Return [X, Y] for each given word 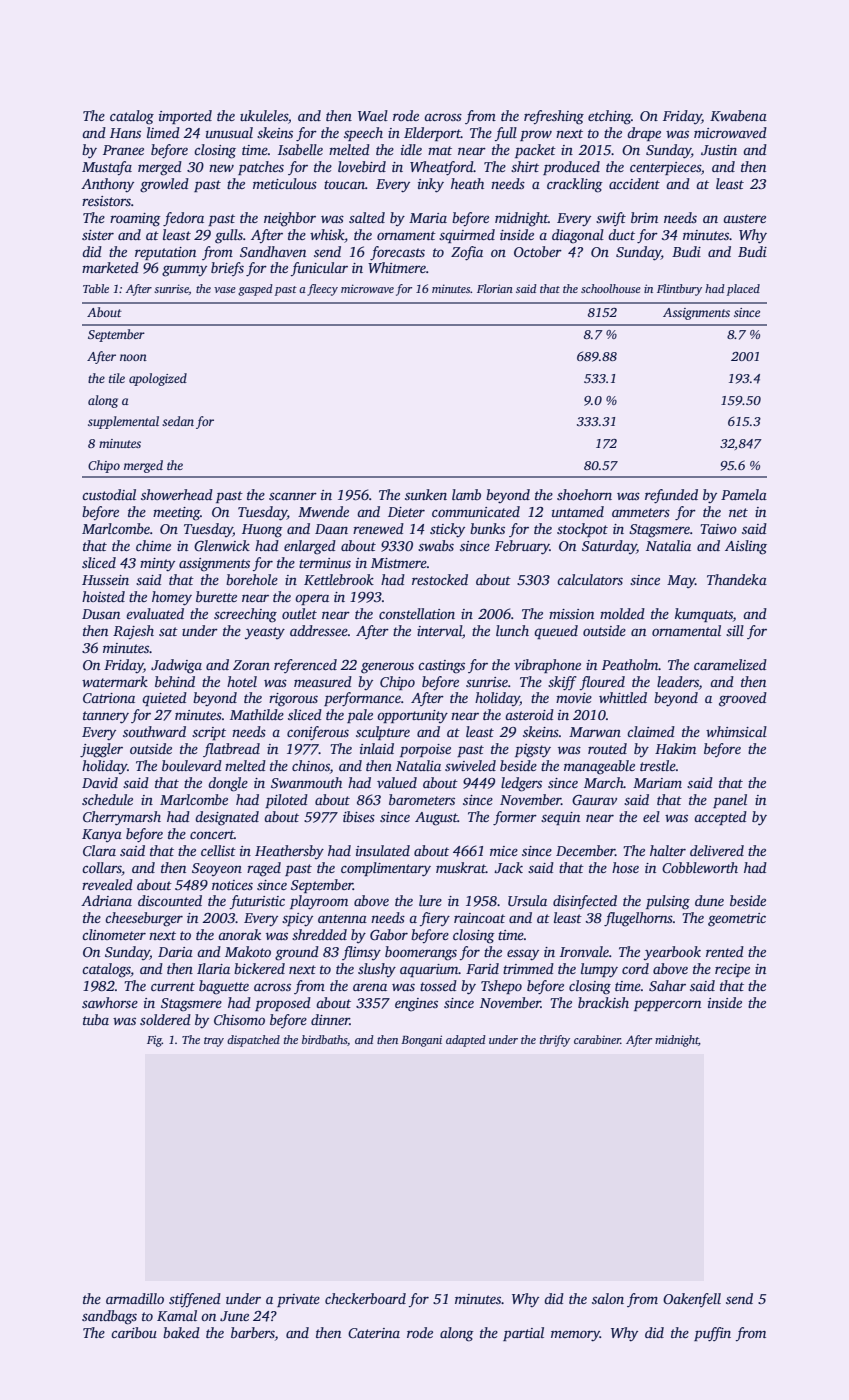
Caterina [374, 1333]
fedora [183, 219]
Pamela [744, 494]
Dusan [101, 614]
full [505, 134]
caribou [134, 1332]
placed [743, 290]
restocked [440, 579]
